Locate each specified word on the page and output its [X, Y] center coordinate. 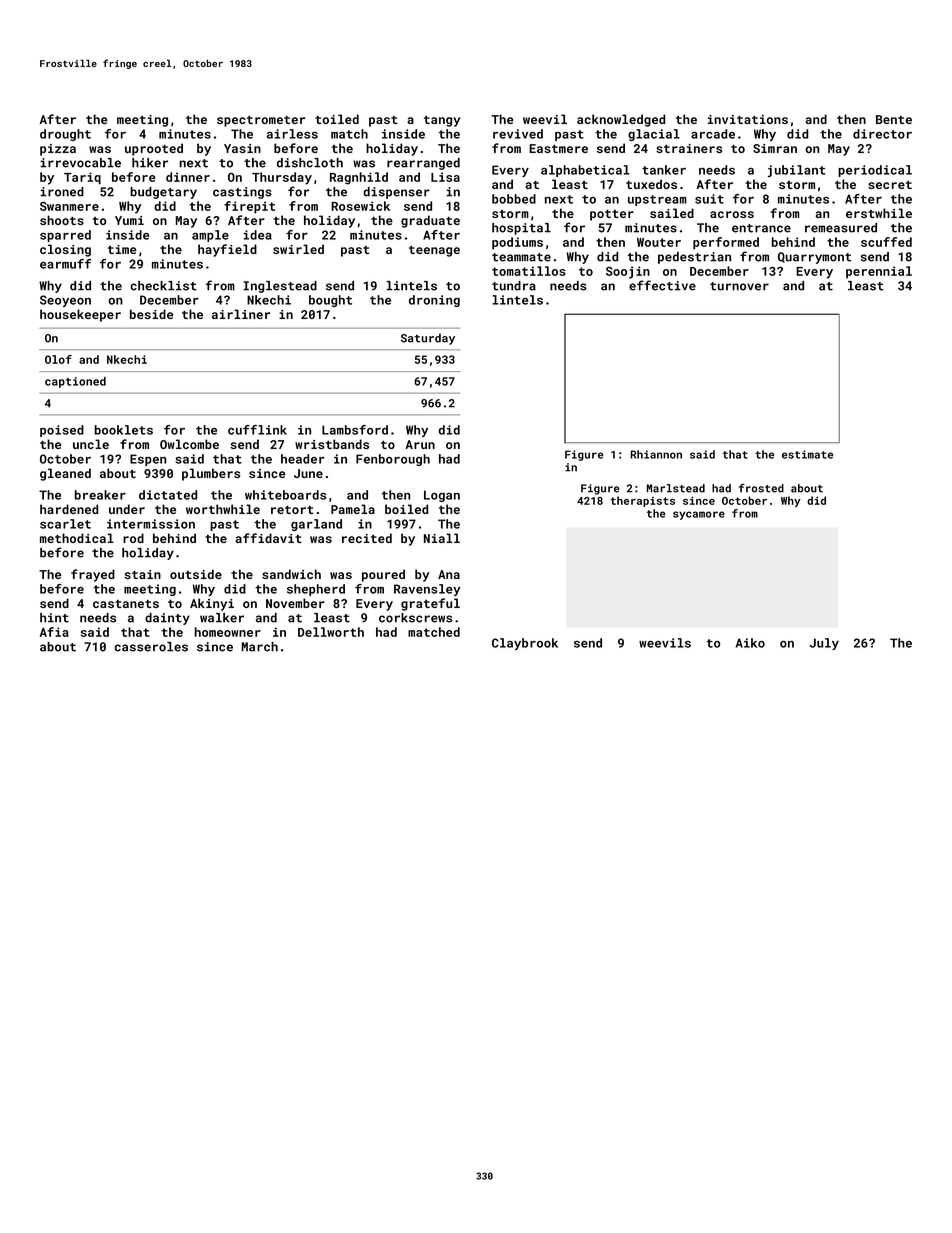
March [259, 647]
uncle [91, 444]
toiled [337, 119]
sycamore [699, 515]
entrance [761, 228]
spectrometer [261, 121]
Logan [442, 496]
